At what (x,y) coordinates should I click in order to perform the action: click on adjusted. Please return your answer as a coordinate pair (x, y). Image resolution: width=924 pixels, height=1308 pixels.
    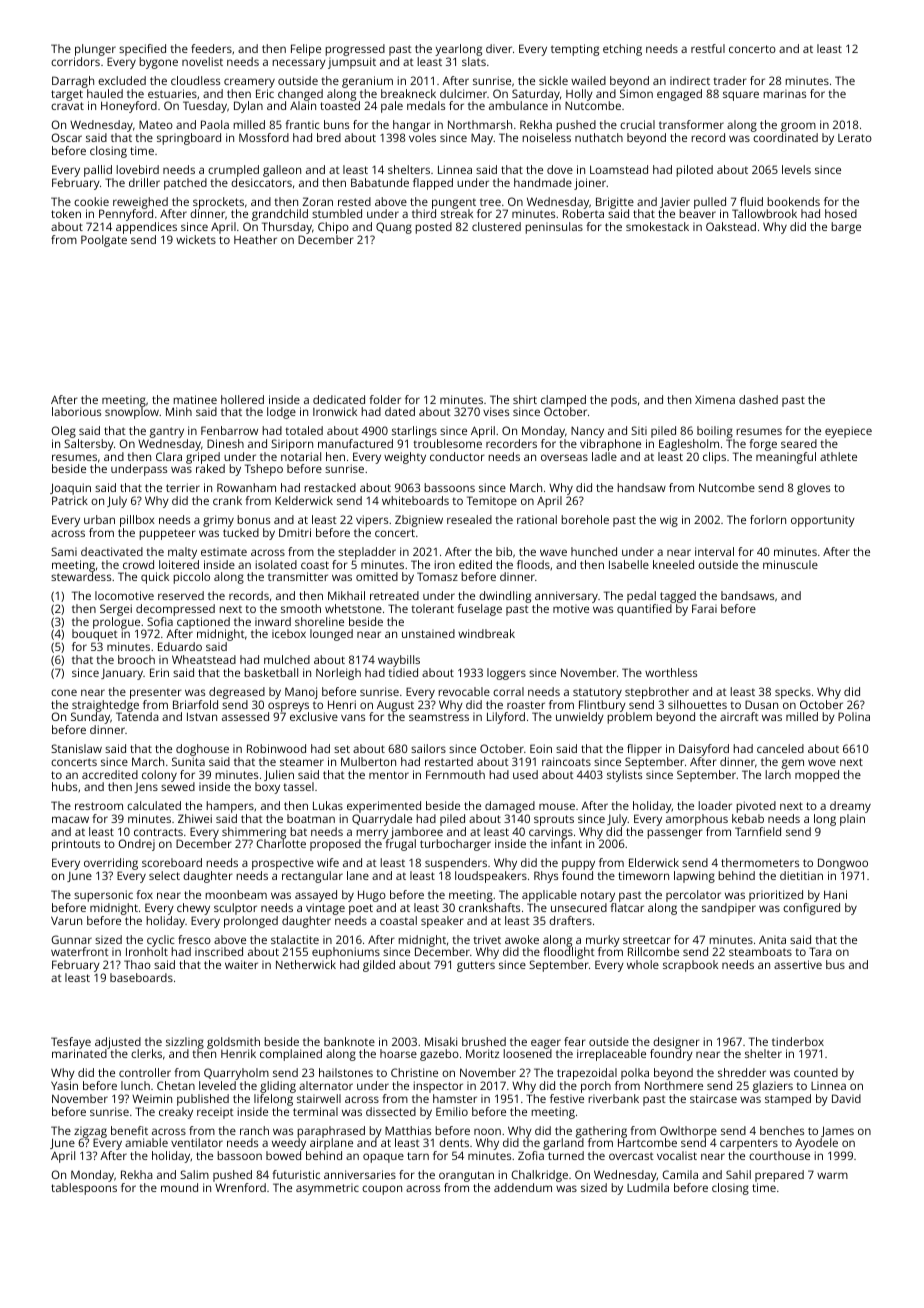
    Looking at the image, I should click on (118, 1043).
